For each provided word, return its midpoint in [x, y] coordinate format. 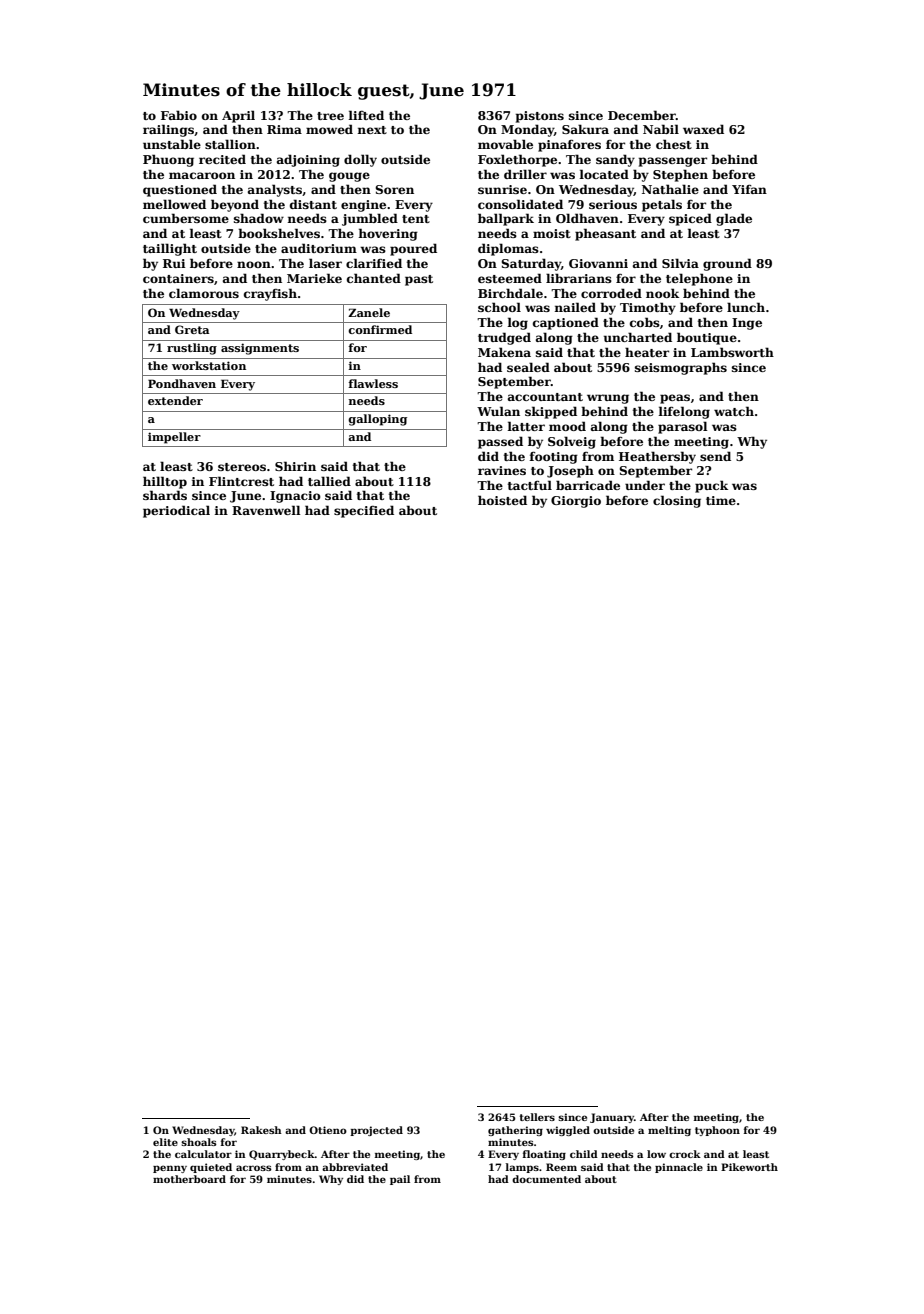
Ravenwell [266, 510]
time [721, 500]
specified [364, 511]
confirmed [380, 329]
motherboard [189, 1179]
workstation [209, 365]
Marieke [314, 278]
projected [376, 1131]
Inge [747, 324]
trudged [504, 338]
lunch [746, 307]
